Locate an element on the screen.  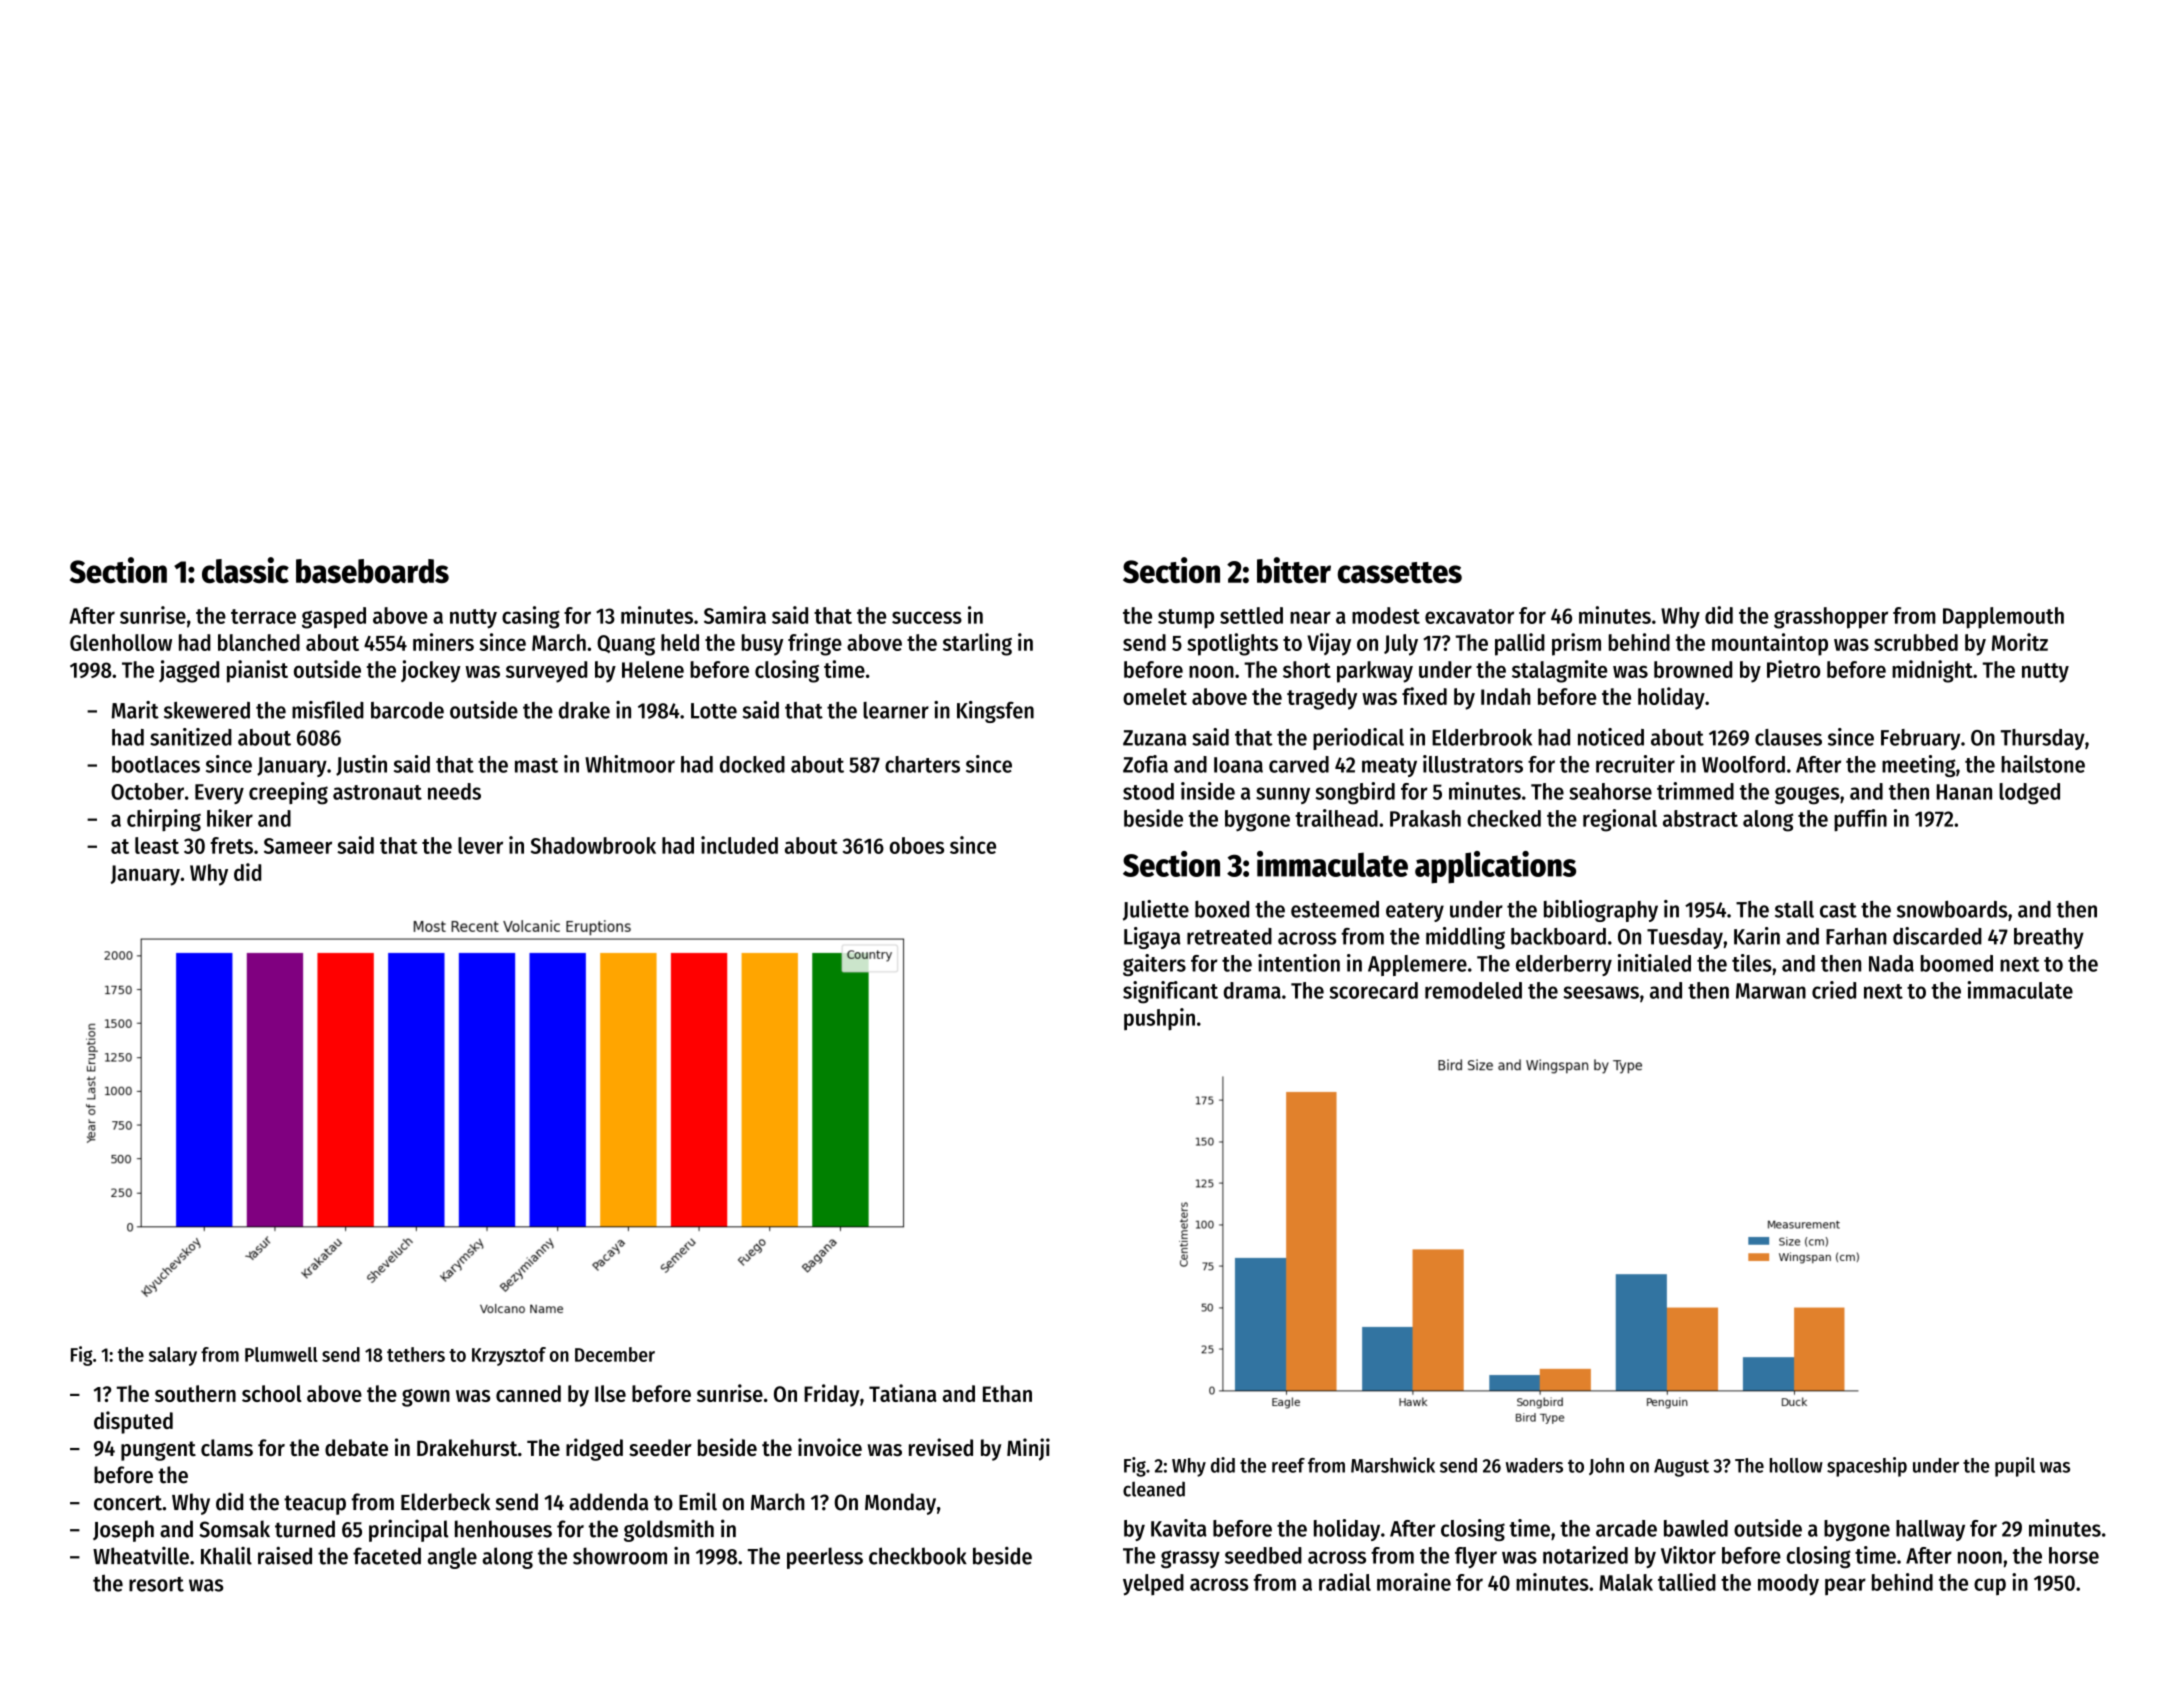
stall is located at coordinates (1794, 909).
